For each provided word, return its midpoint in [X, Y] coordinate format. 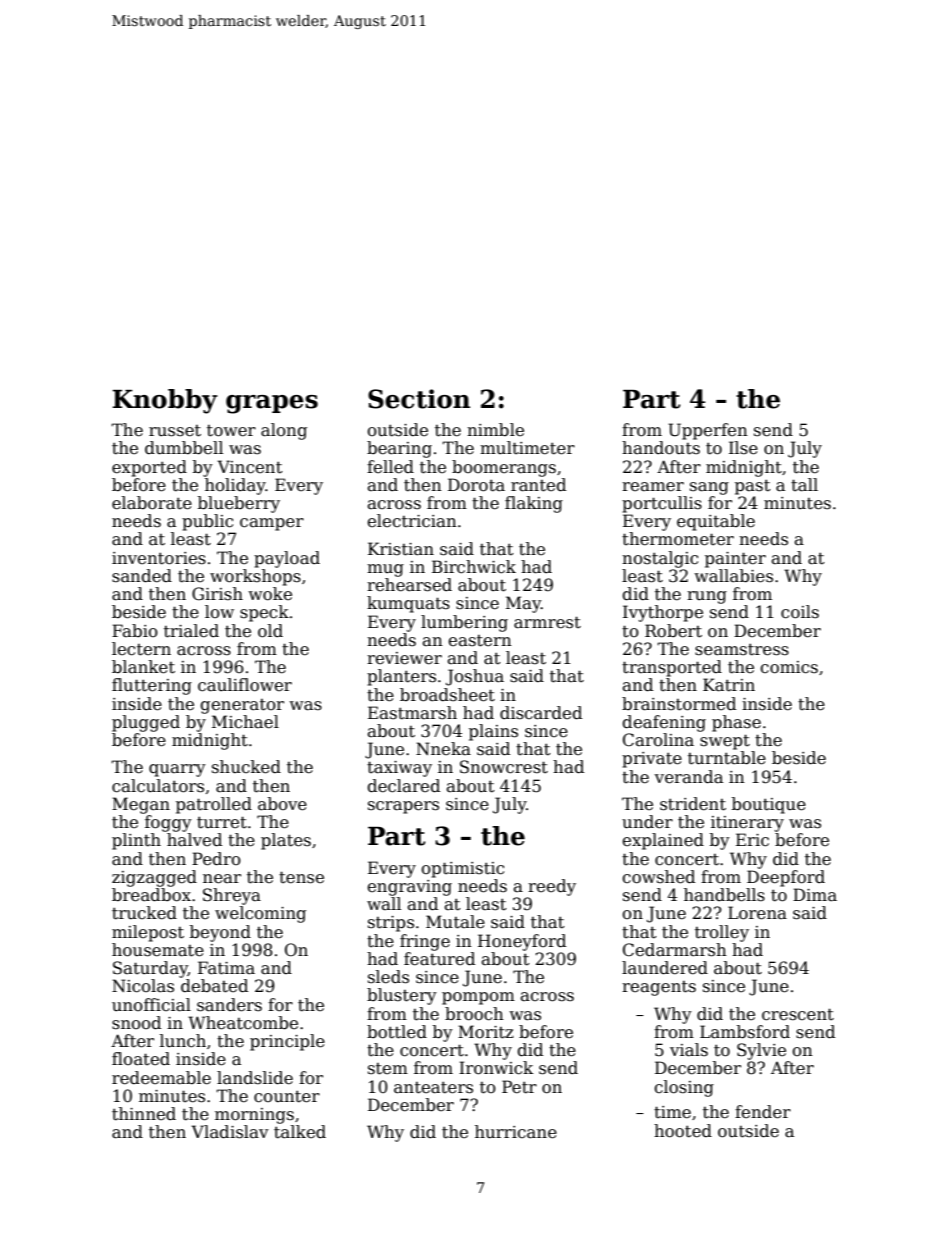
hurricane [516, 1132]
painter [735, 560]
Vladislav [230, 1132]
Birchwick [474, 567]
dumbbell [184, 448]
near [222, 879]
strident [693, 804]
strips [391, 924]
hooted [683, 1131]
